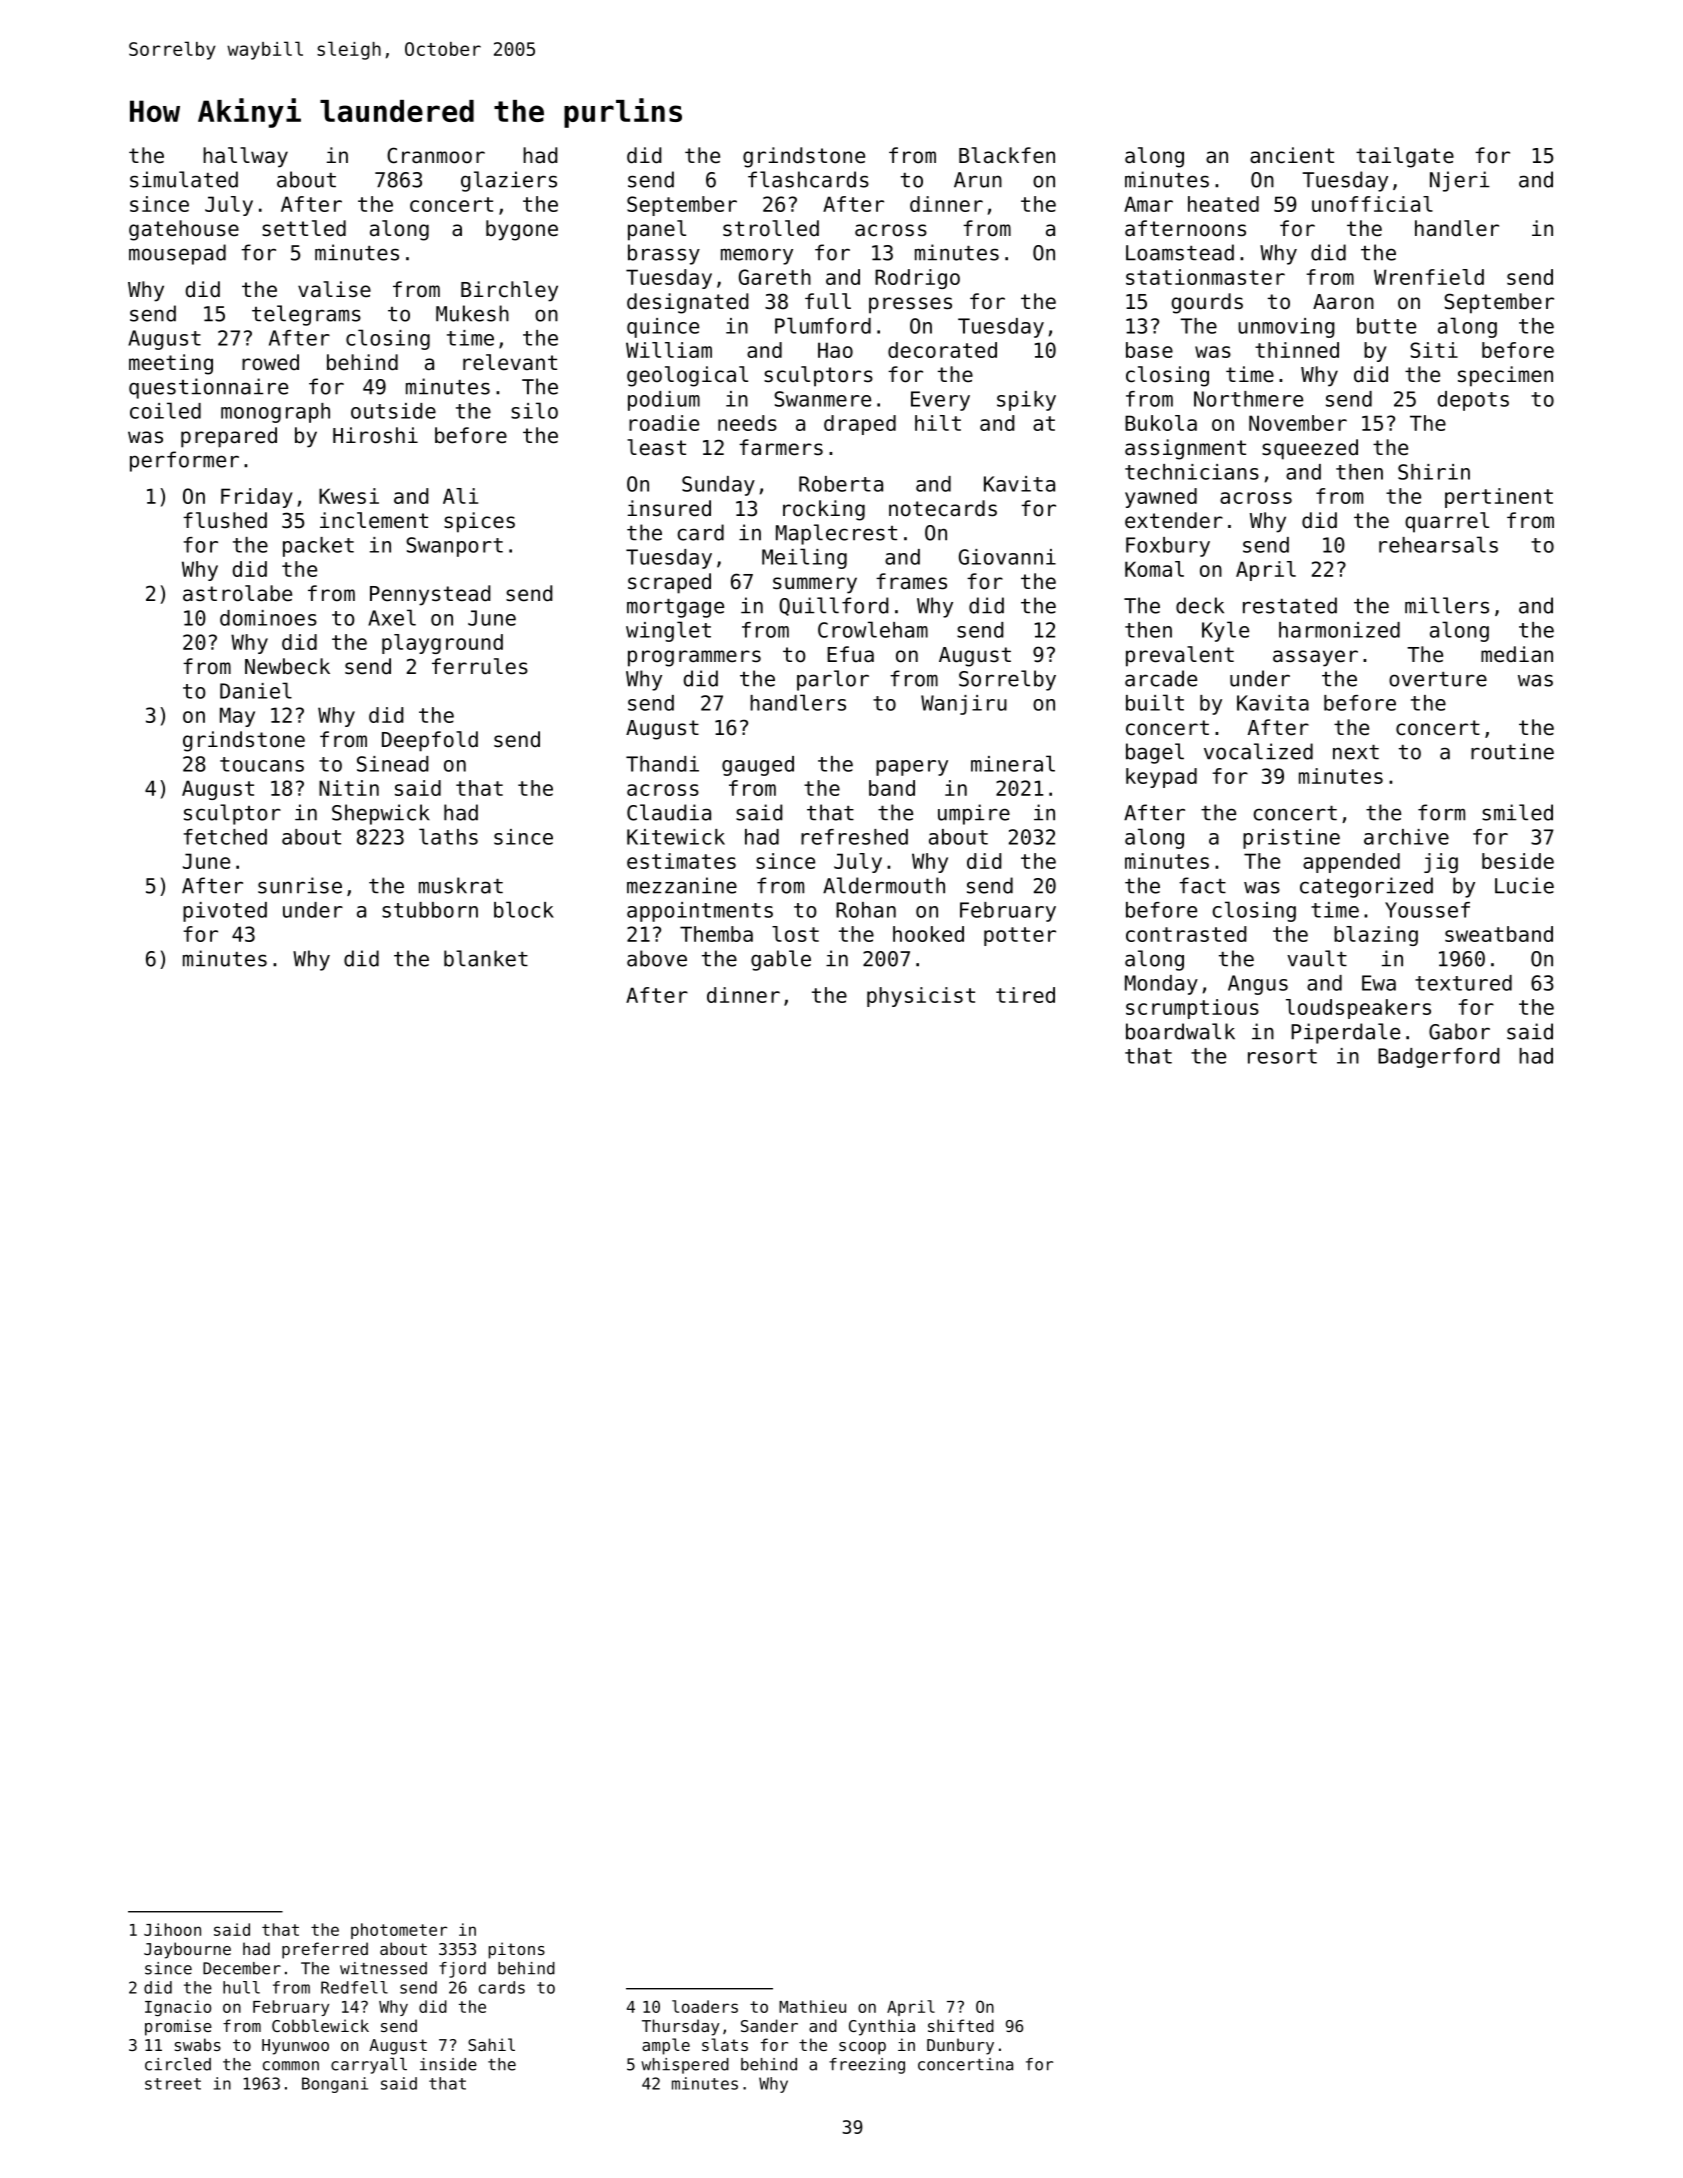 This screenshot has height=2178, width=1683. Describe the element at coordinates (486, 958) in the screenshot. I see `blanket` at that location.
